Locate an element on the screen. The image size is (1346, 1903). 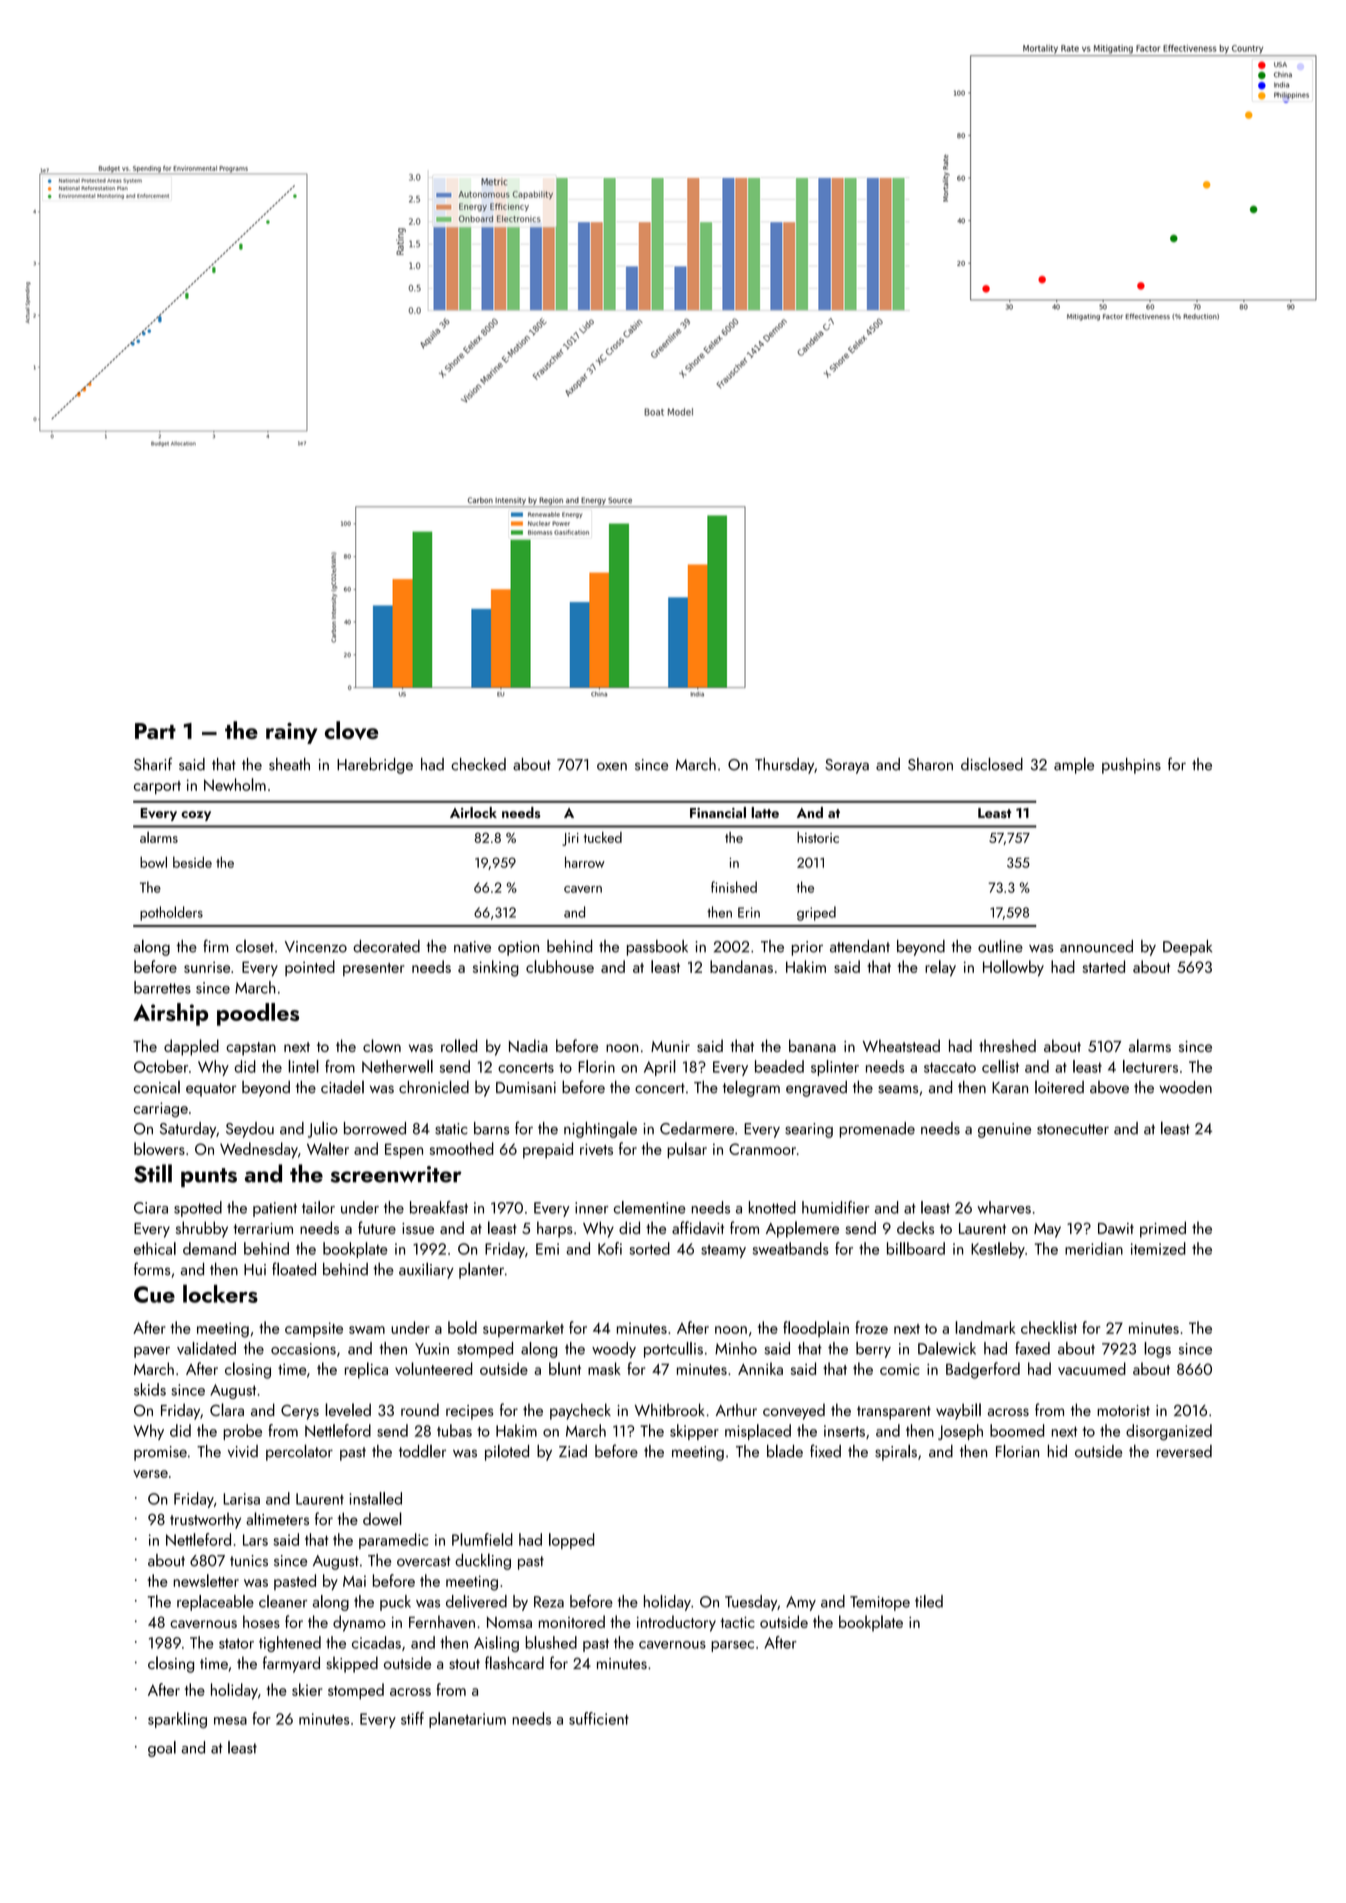
sufficient is located at coordinates (599, 1718).
